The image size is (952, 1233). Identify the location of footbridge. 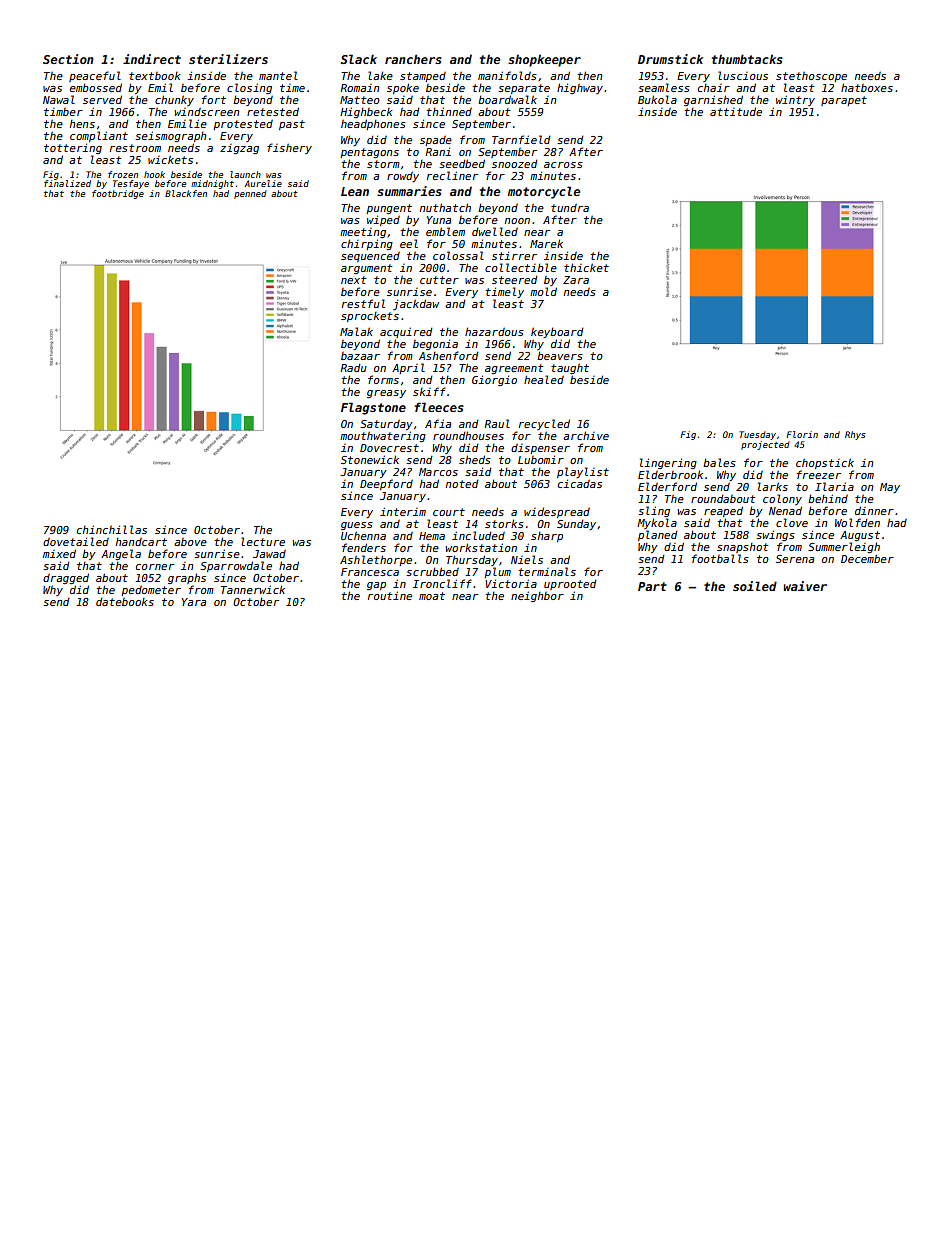
(118, 194).
